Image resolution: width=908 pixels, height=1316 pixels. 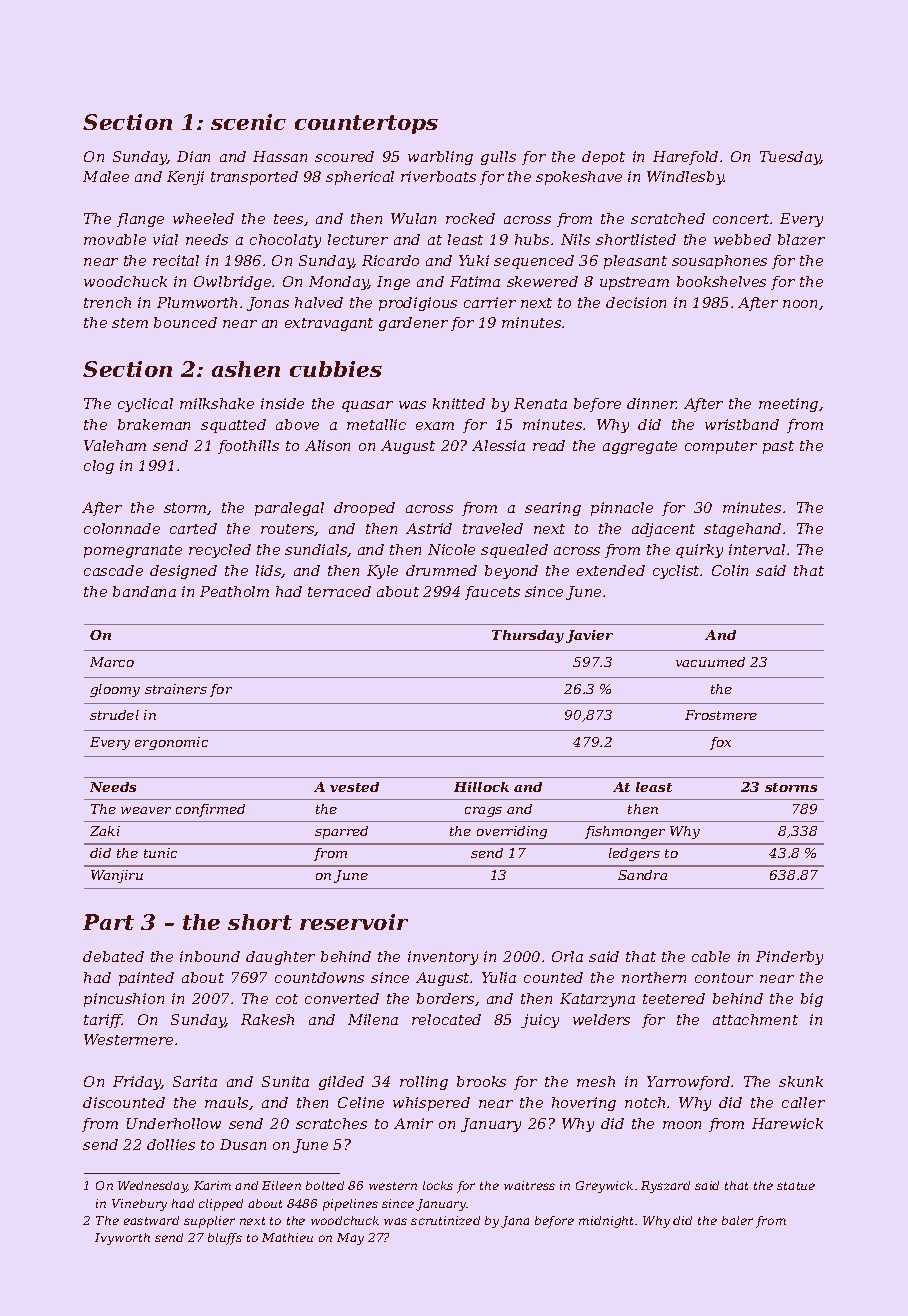 What do you see at coordinates (115, 239) in the image?
I see `movable` at bounding box center [115, 239].
